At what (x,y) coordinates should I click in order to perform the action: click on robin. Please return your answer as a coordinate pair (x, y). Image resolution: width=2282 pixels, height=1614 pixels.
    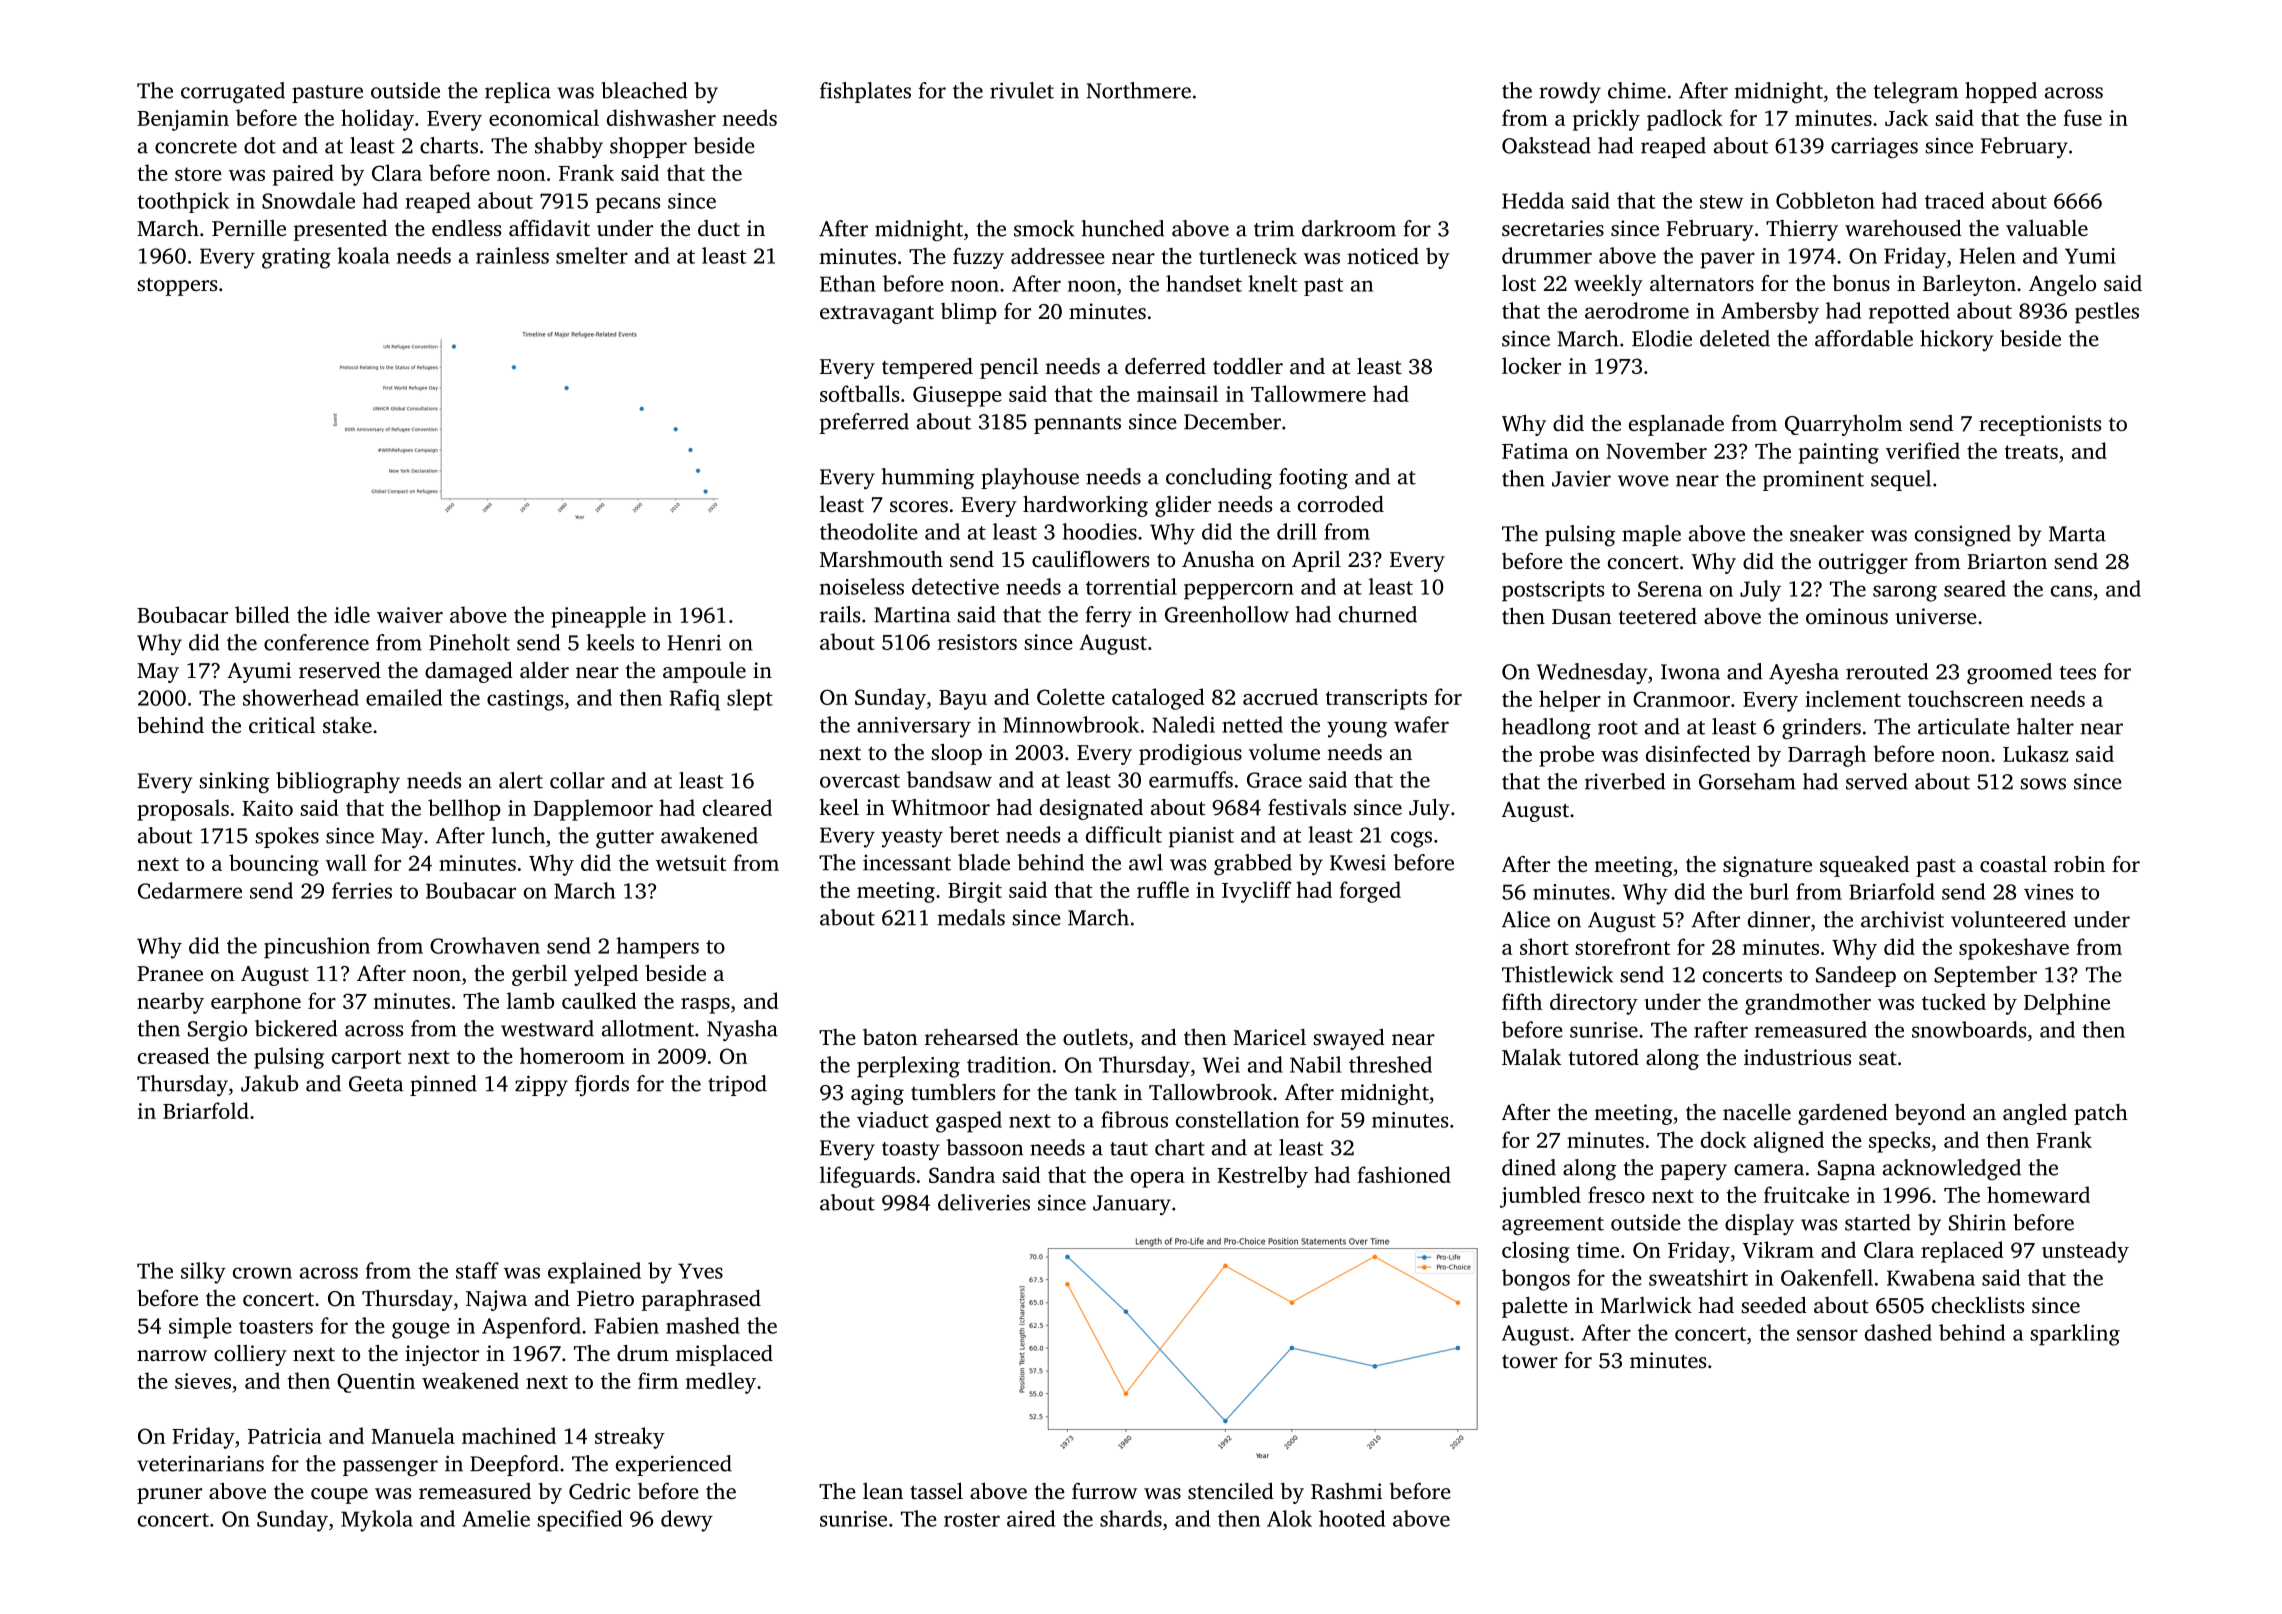
    Looking at the image, I should click on (2079, 864).
